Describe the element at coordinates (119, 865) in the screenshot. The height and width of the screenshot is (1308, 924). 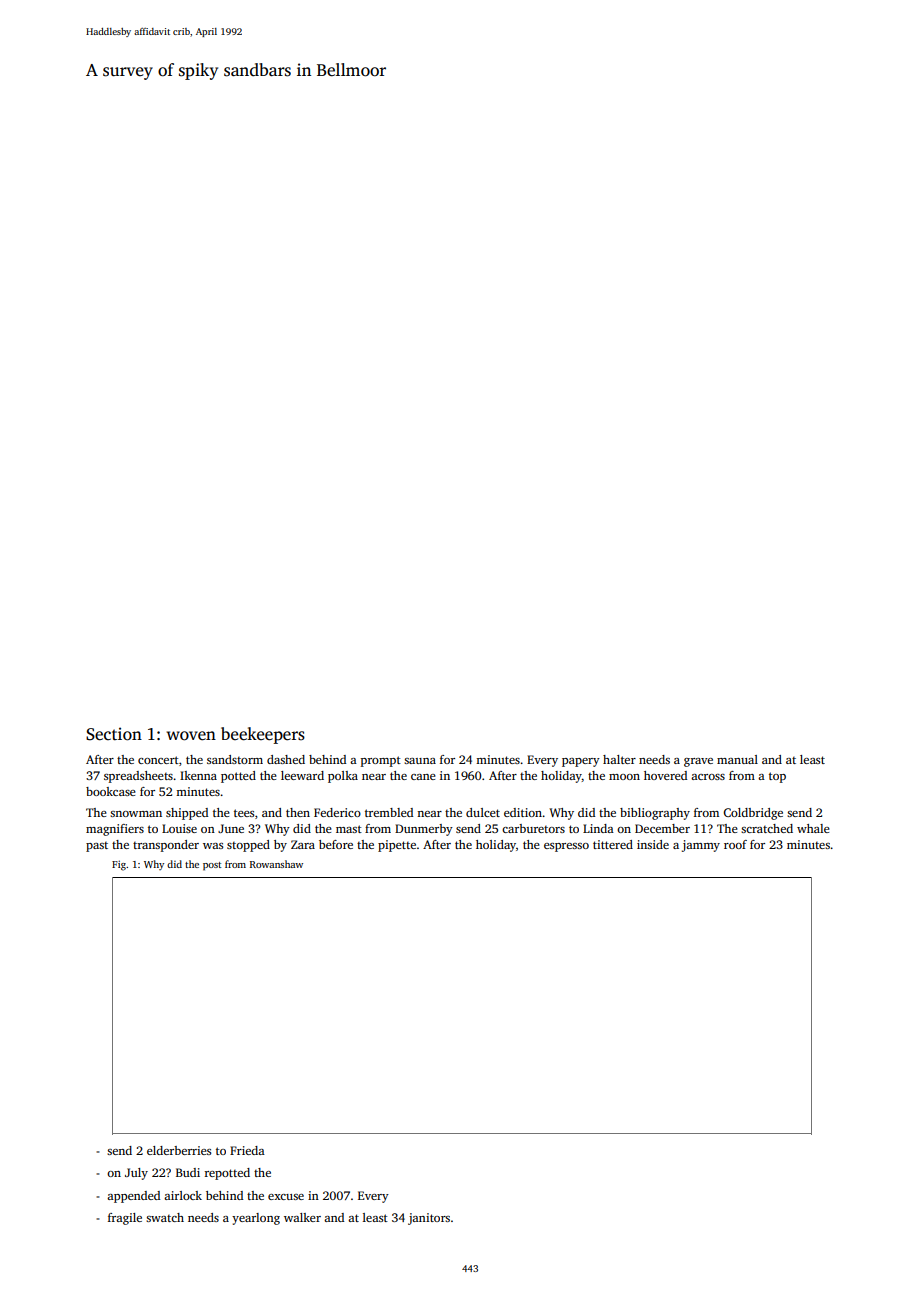
I see `Fig` at that location.
